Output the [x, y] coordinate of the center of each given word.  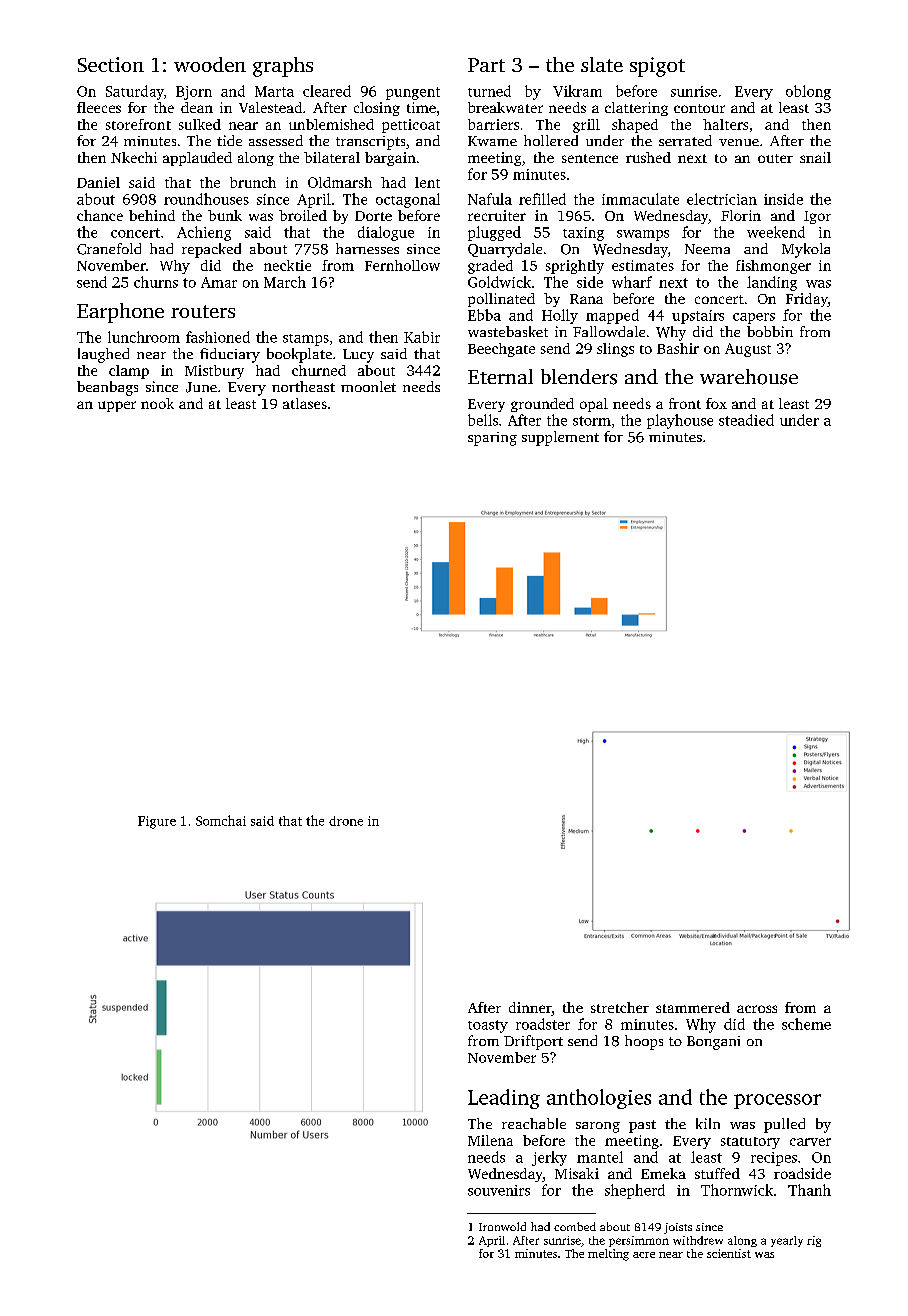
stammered [693, 1007]
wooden [210, 64]
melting [608, 1255]
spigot [657, 67]
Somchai [221, 820]
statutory [750, 1143]
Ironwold [502, 1226]
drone [346, 821]
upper [117, 406]
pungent [413, 93]
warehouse [749, 377]
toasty [488, 1026]
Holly [560, 316]
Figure [157, 822]
